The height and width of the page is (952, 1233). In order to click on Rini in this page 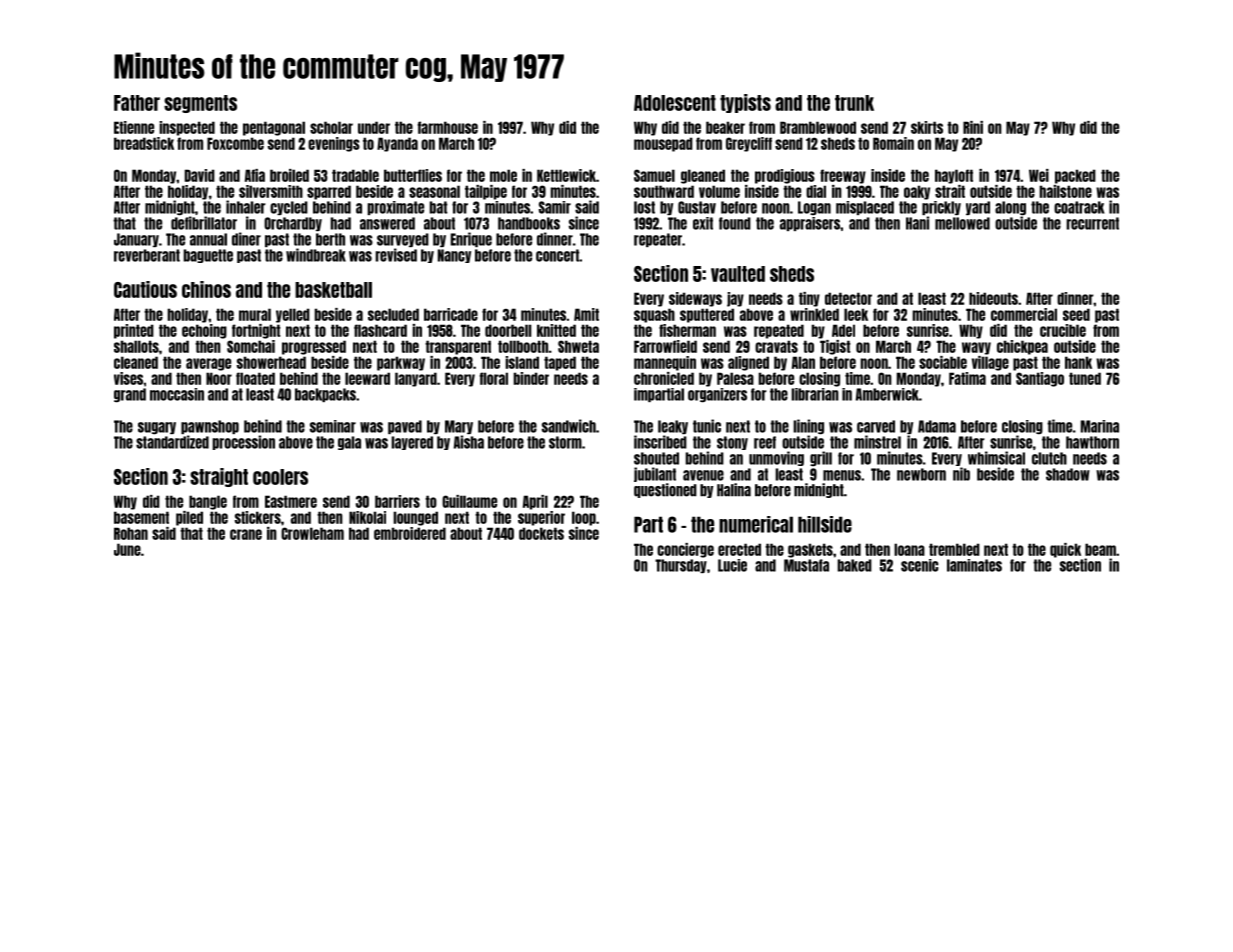, I will do `click(973, 127)`.
